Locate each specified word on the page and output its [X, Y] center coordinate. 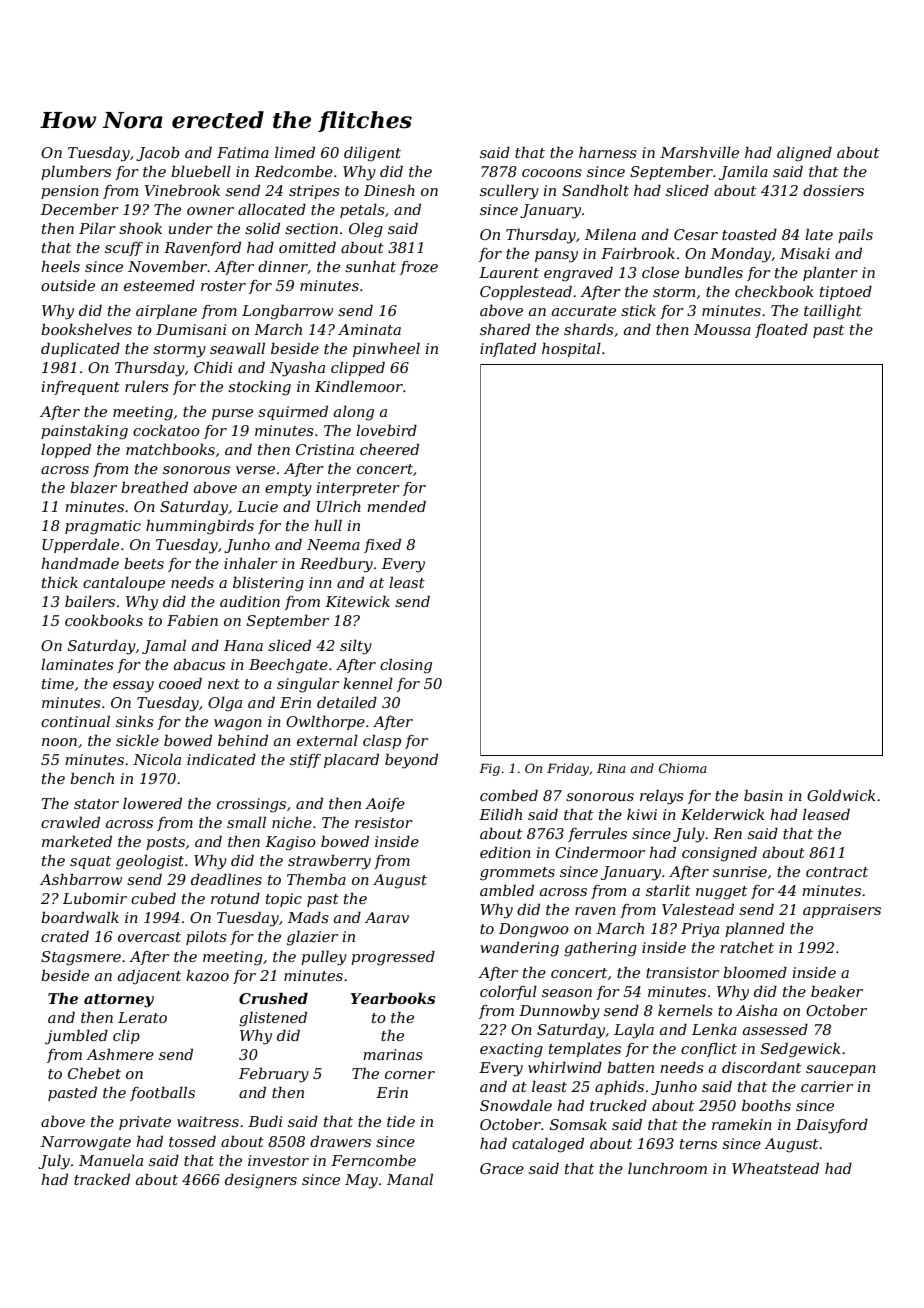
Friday [568, 769]
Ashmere [120, 1054]
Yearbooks [393, 998]
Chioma [683, 768]
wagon [238, 725]
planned [755, 930]
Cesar [696, 234]
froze [419, 268]
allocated [272, 209]
